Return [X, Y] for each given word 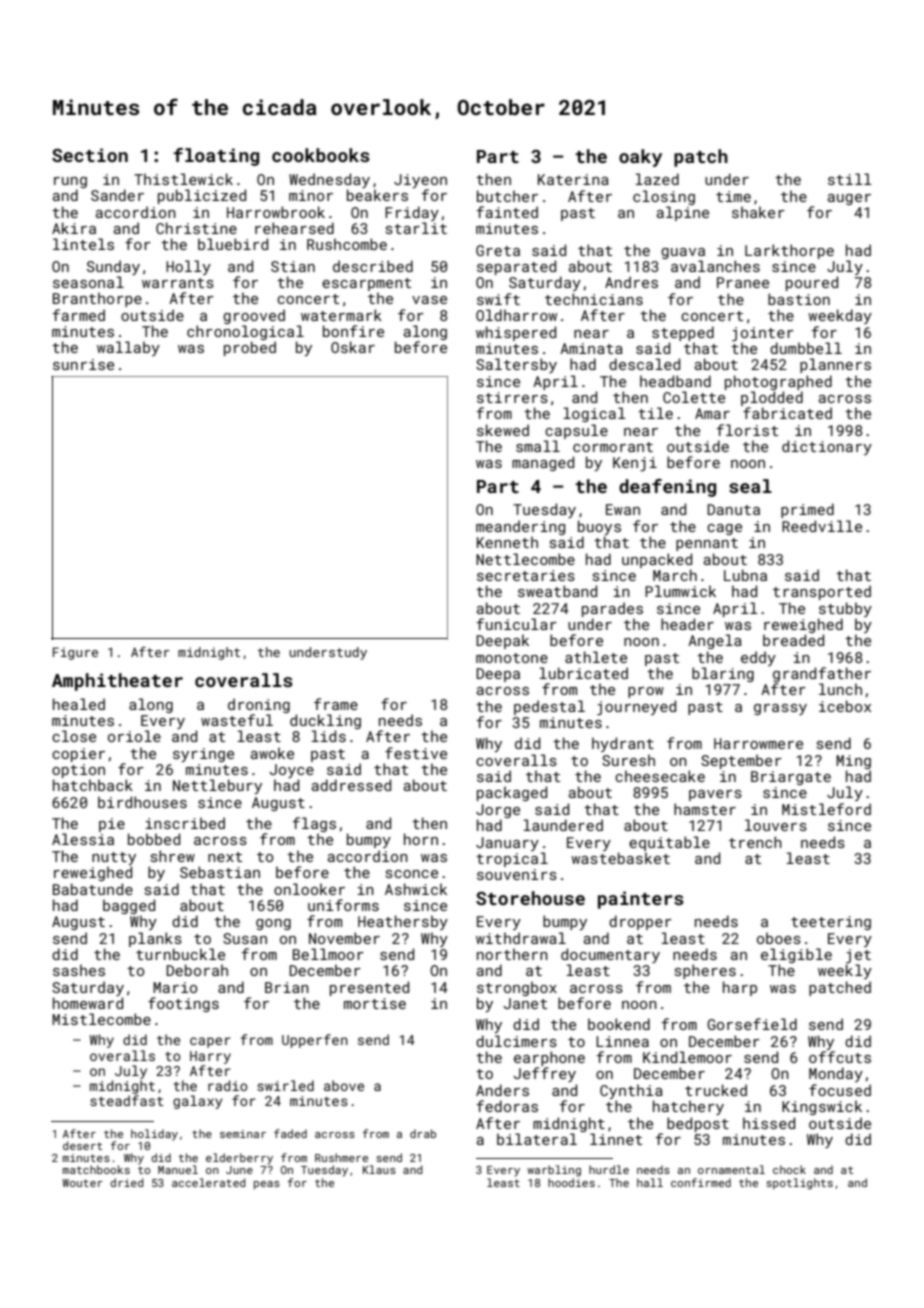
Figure [75, 653]
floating [216, 157]
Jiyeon [420, 181]
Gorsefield [752, 1024]
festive [416, 753]
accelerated [208, 1182]
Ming [853, 762]
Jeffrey [545, 1074]
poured [812, 283]
